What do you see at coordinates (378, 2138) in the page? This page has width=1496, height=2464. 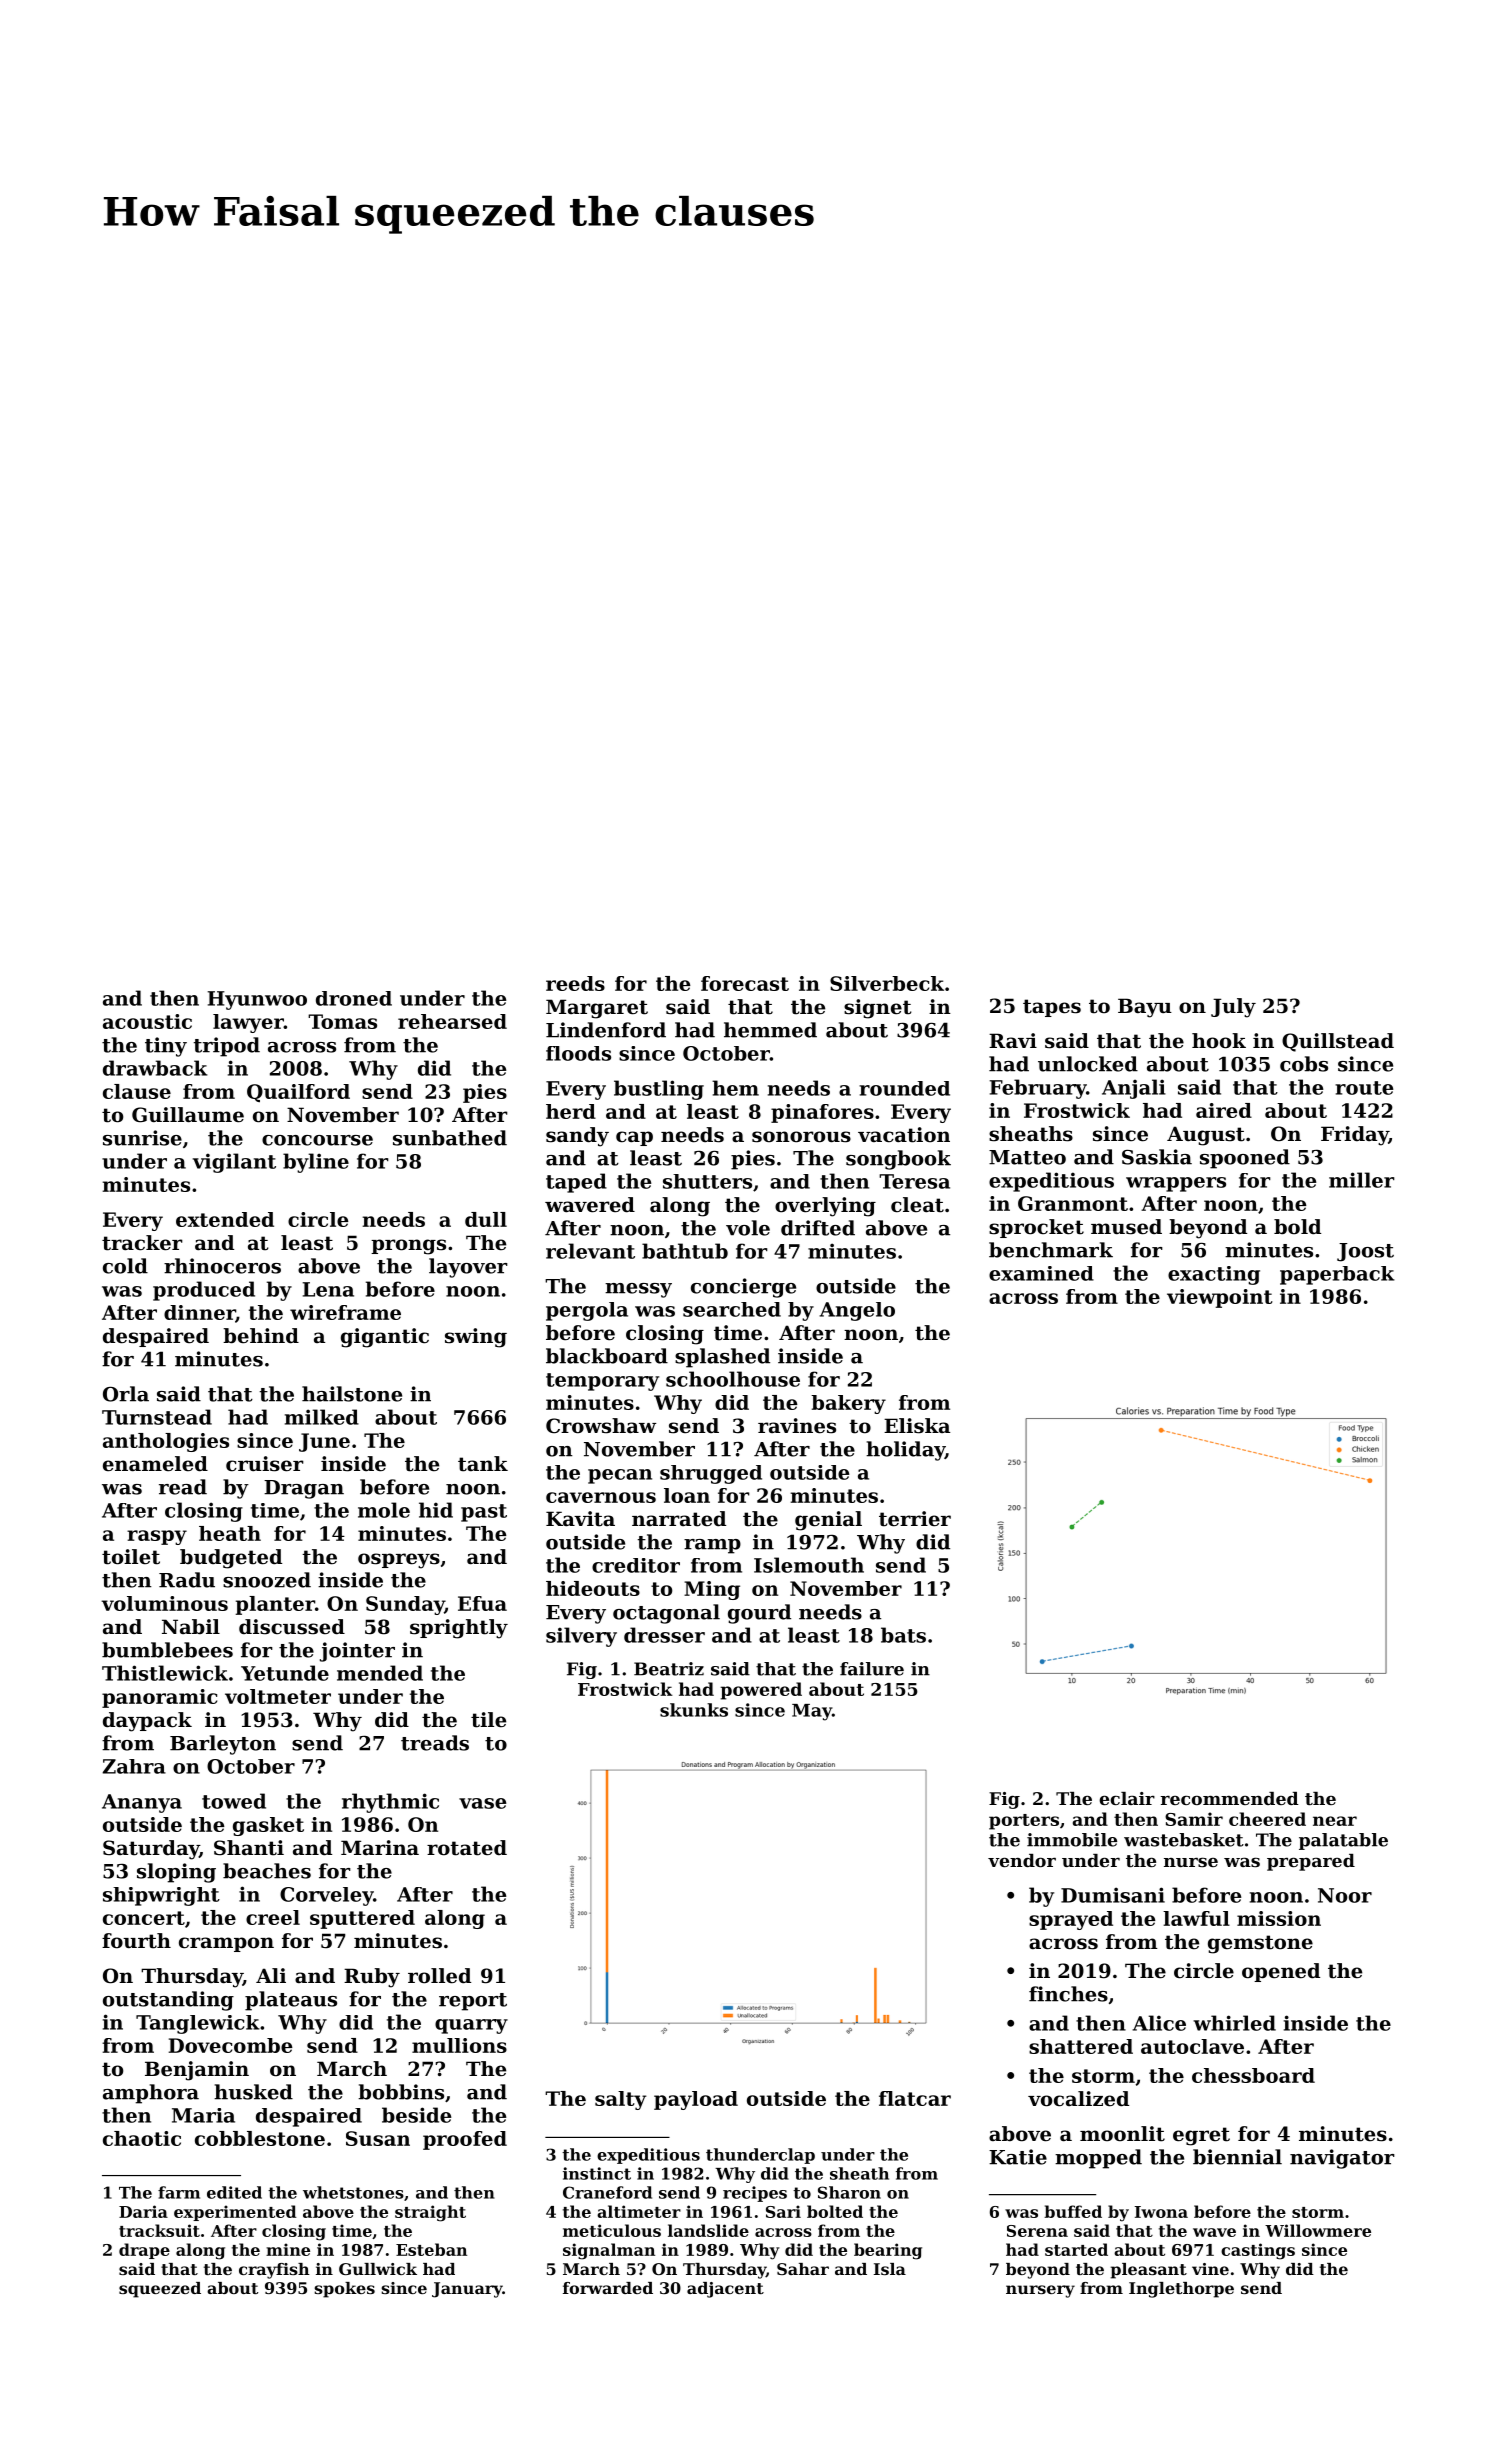 I see `Susan` at bounding box center [378, 2138].
